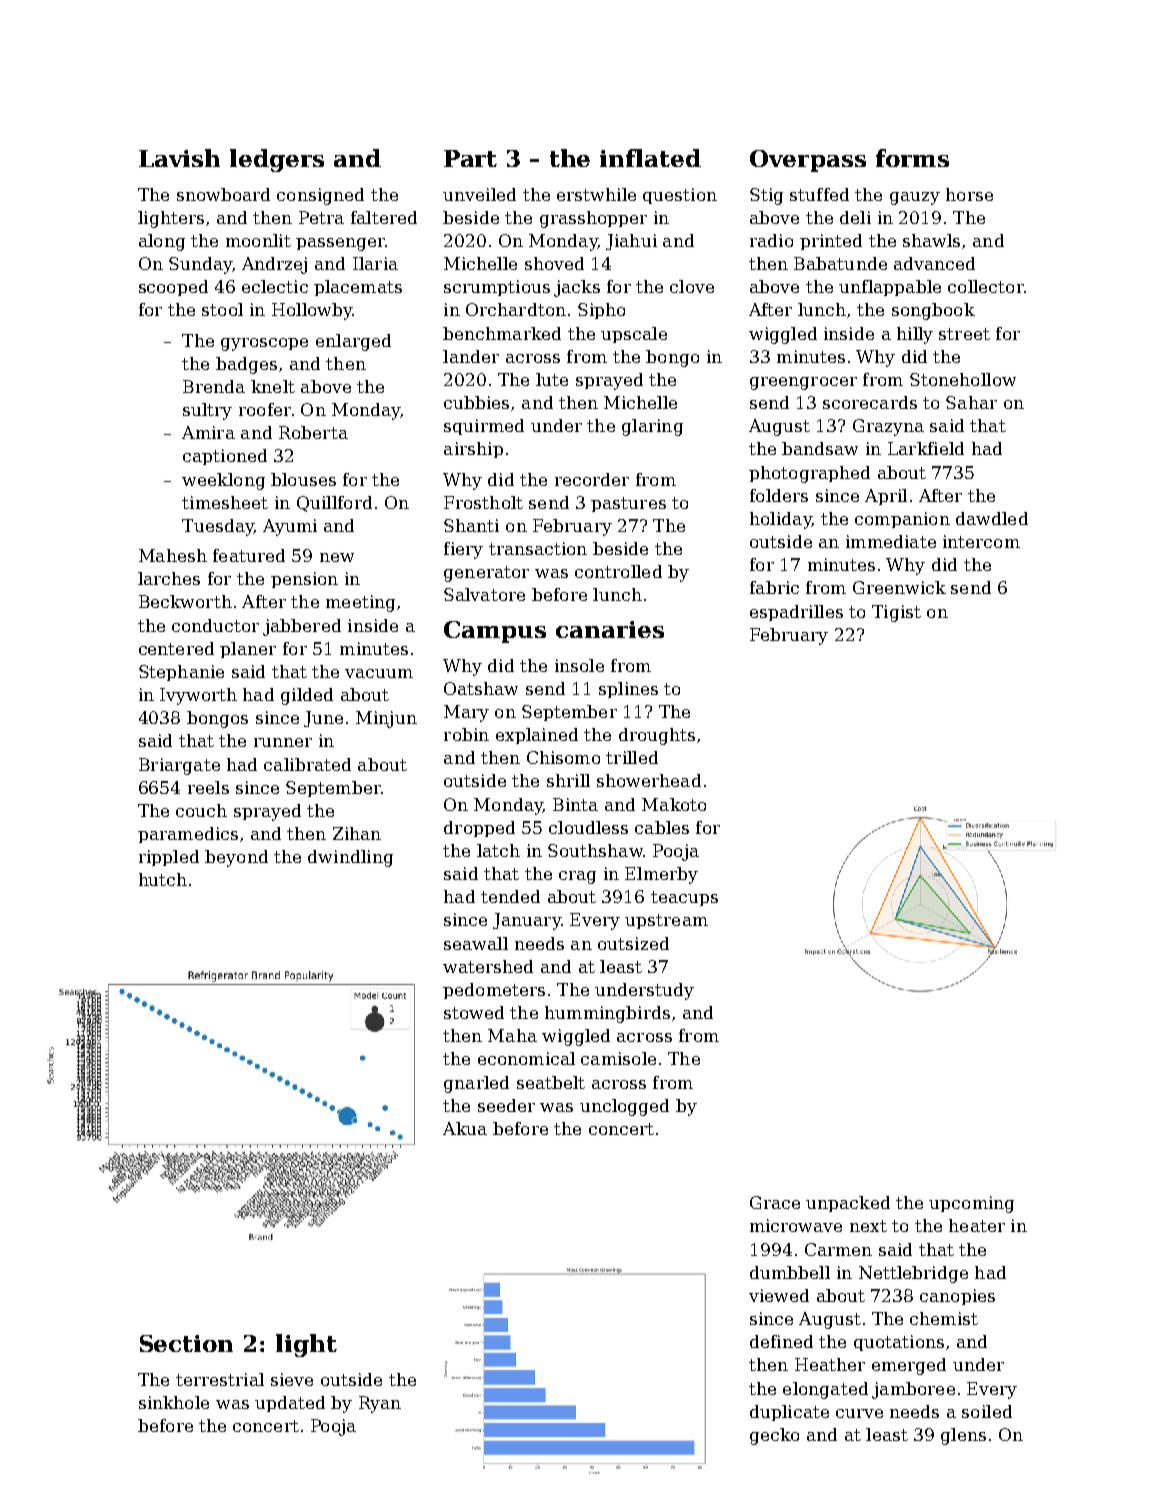 This screenshot has height=1510, width=1167. I want to click on glens, so click(963, 1436).
